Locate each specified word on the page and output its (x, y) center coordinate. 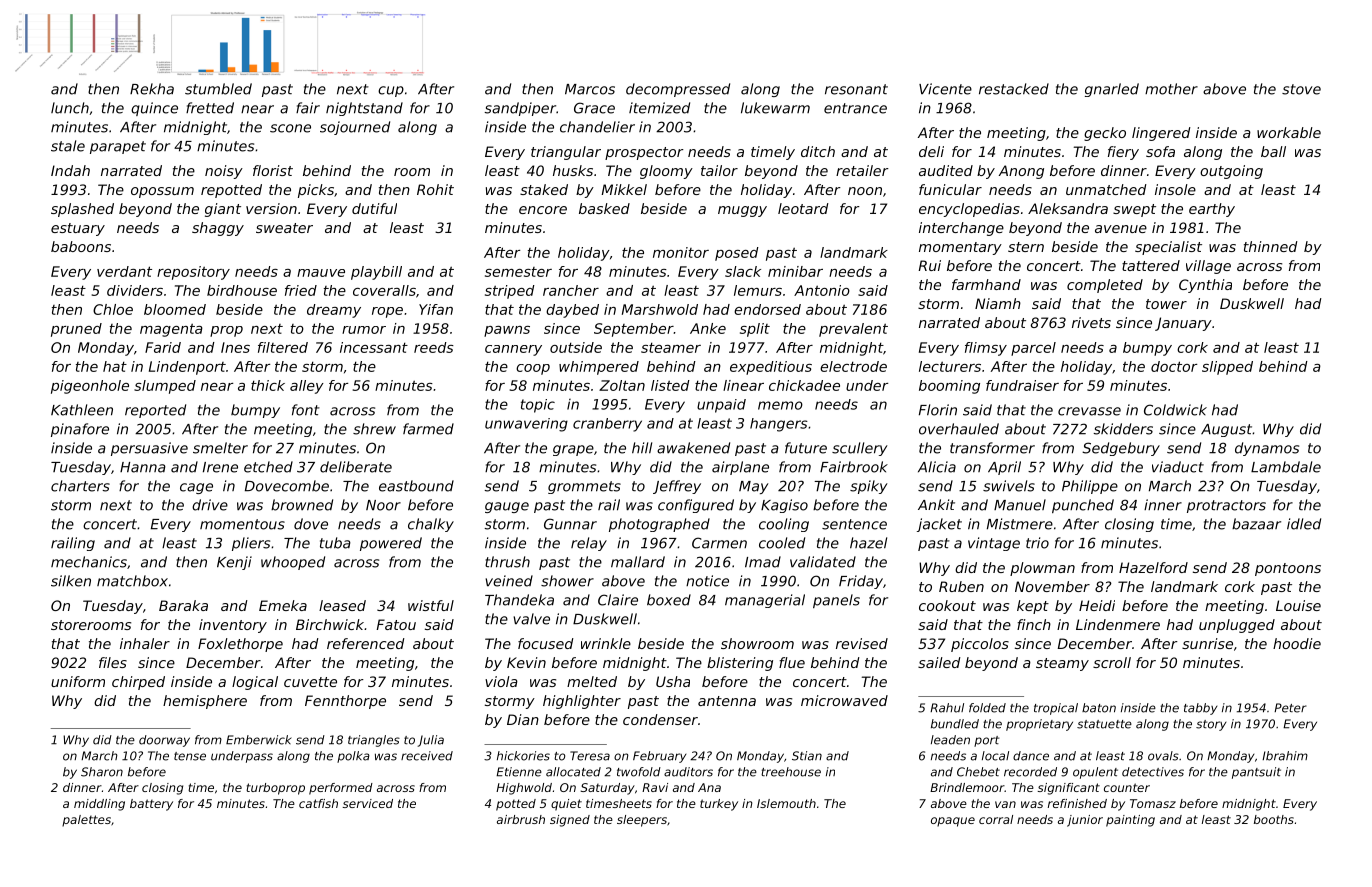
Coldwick (1175, 410)
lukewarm (775, 108)
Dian (523, 719)
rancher (571, 290)
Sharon (102, 772)
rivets (1091, 322)
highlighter (582, 702)
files (113, 662)
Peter (1290, 708)
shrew (374, 429)
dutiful (374, 208)
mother (1171, 89)
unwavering (526, 425)
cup (391, 91)
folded (987, 708)
